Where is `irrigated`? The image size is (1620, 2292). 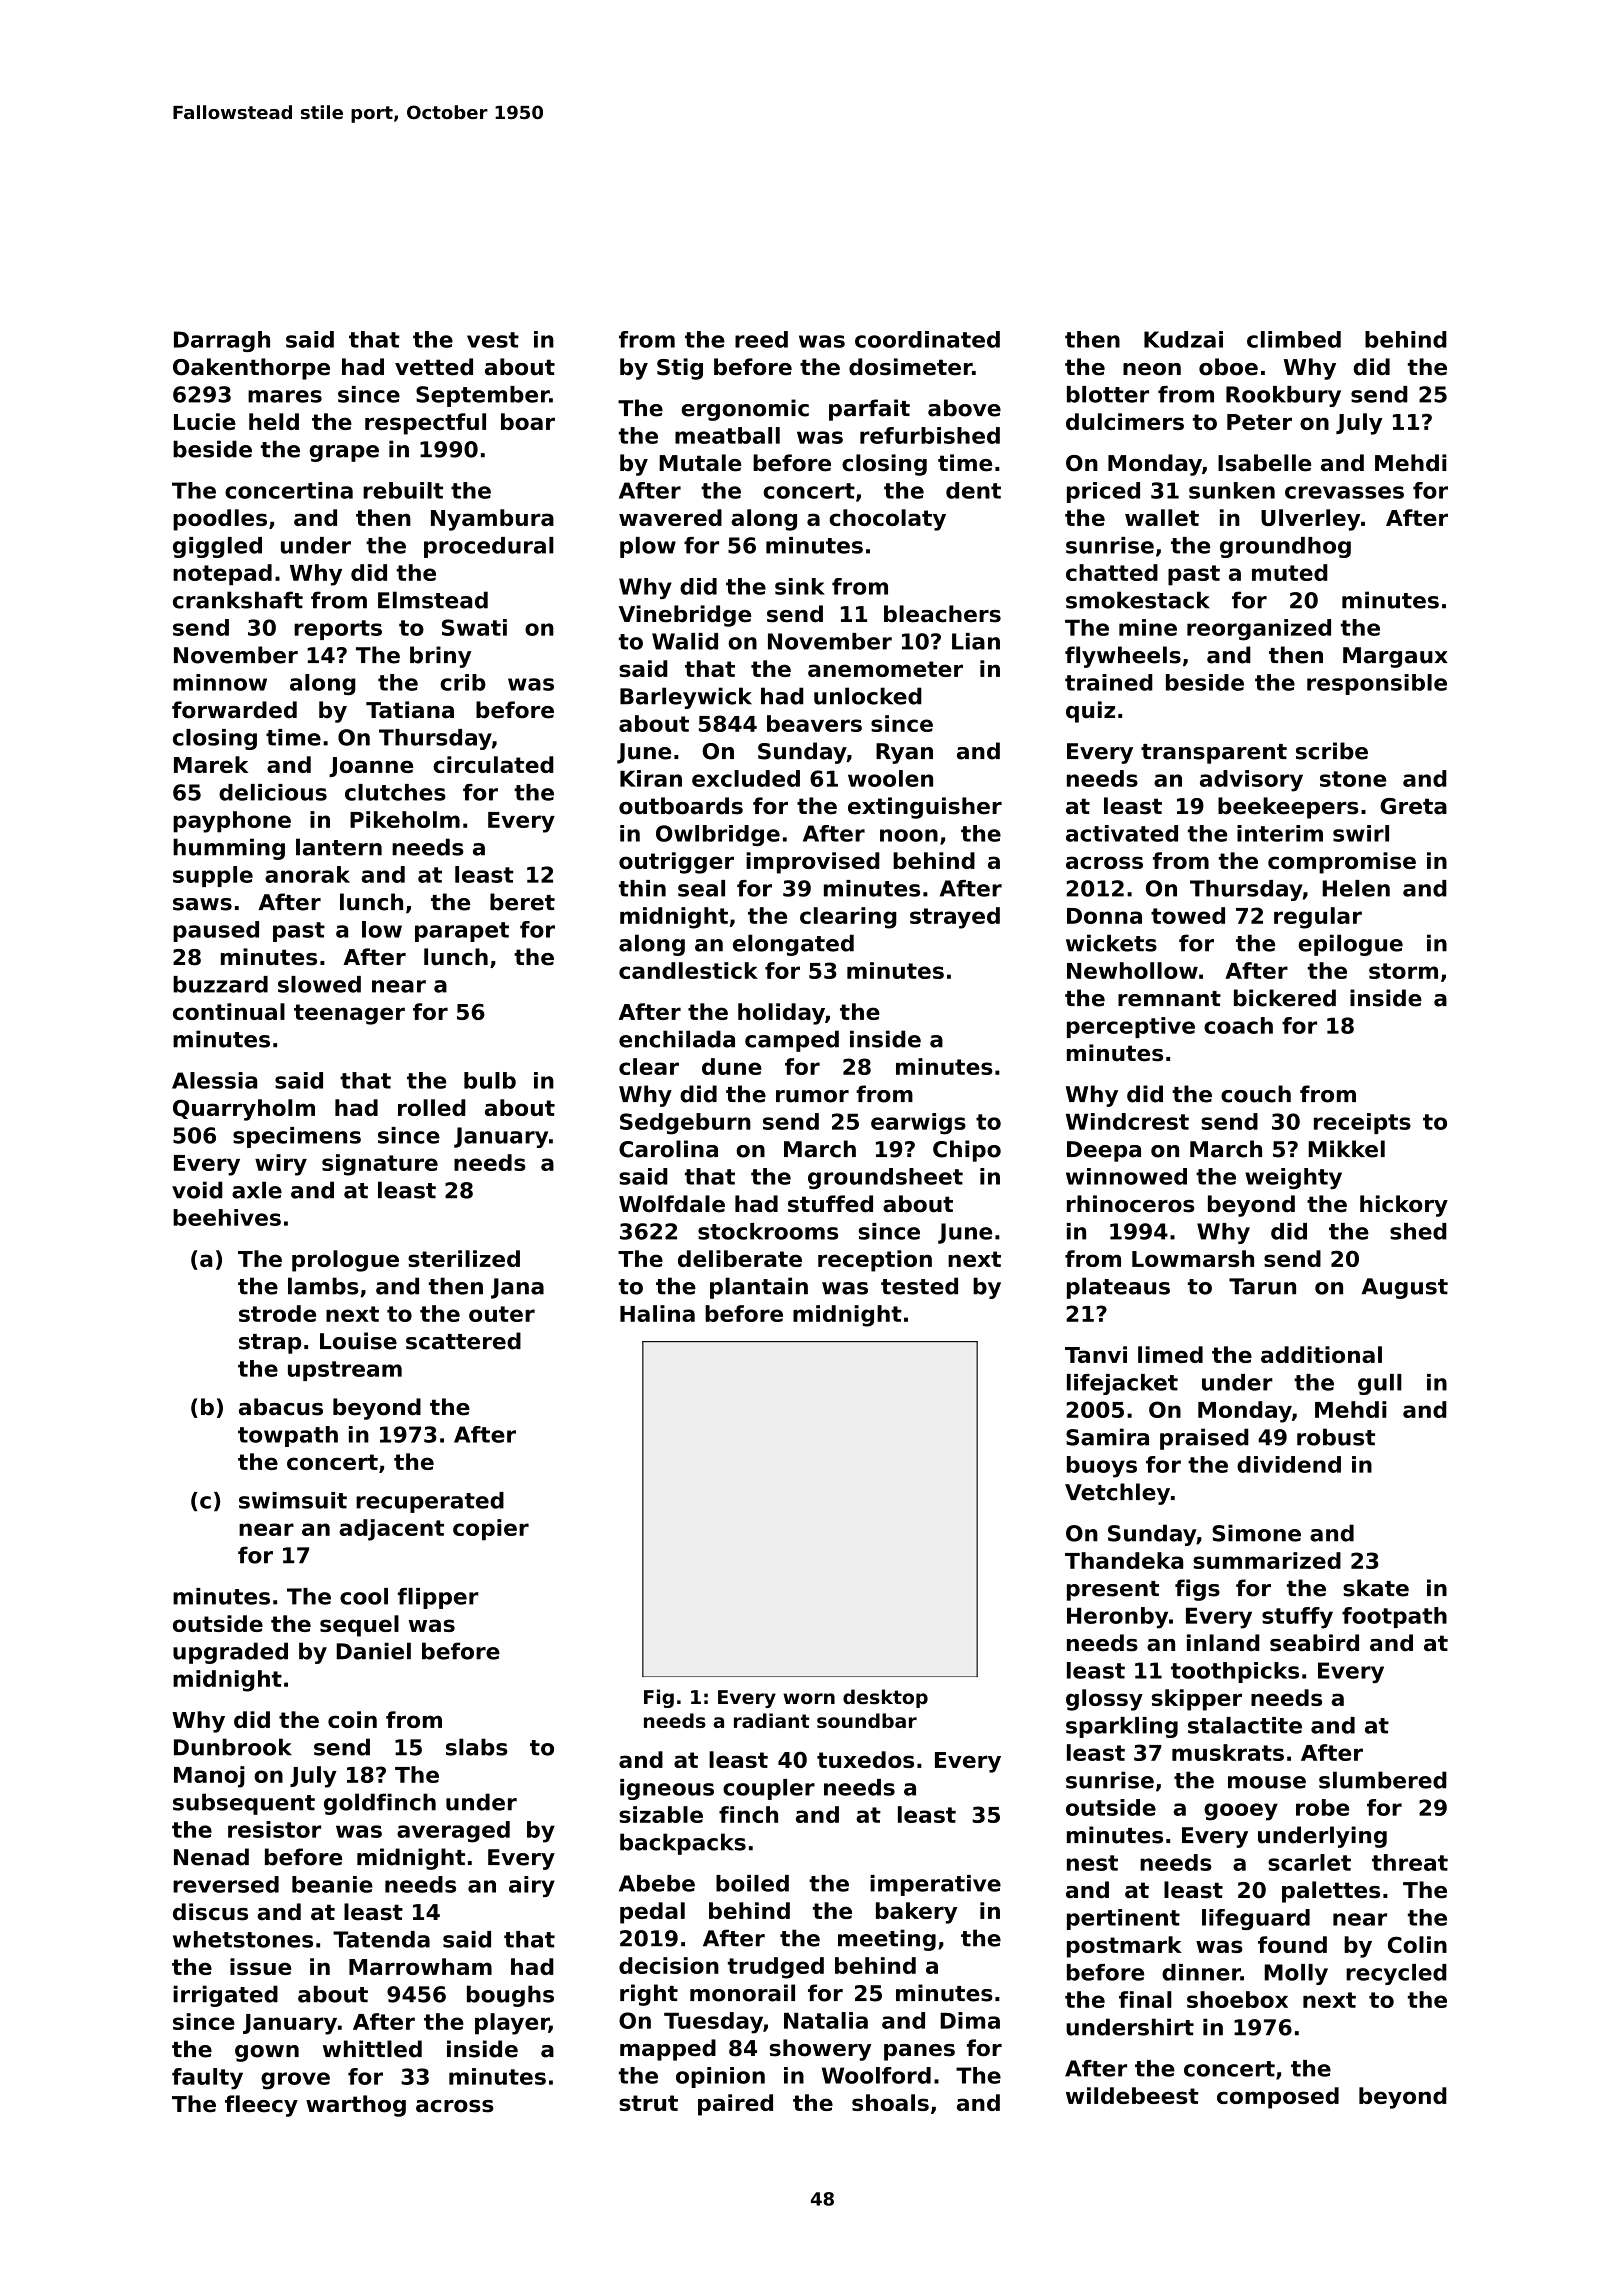 irrigated is located at coordinates (225, 1996).
